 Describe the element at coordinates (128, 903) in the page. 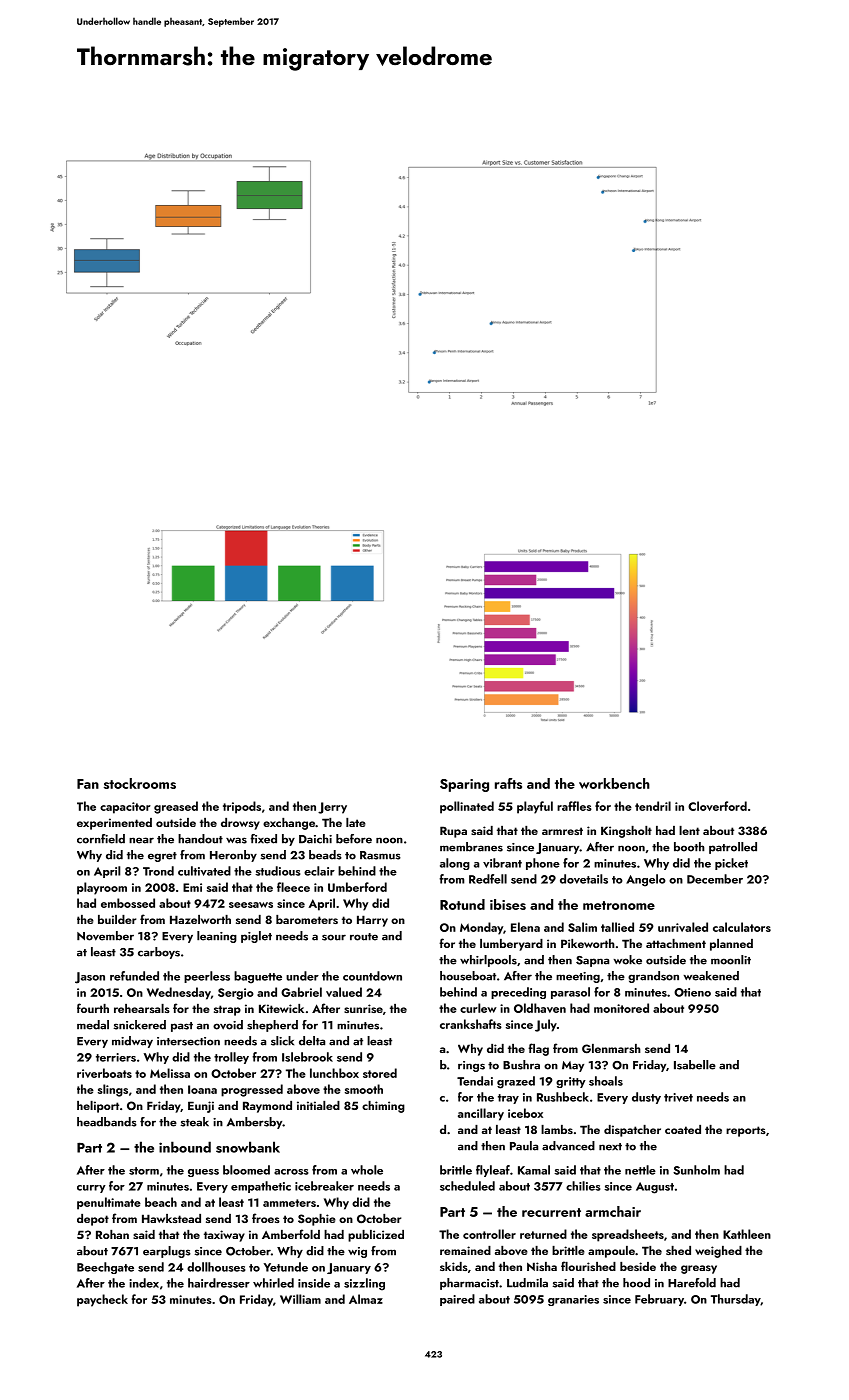

I see `embossed` at that location.
